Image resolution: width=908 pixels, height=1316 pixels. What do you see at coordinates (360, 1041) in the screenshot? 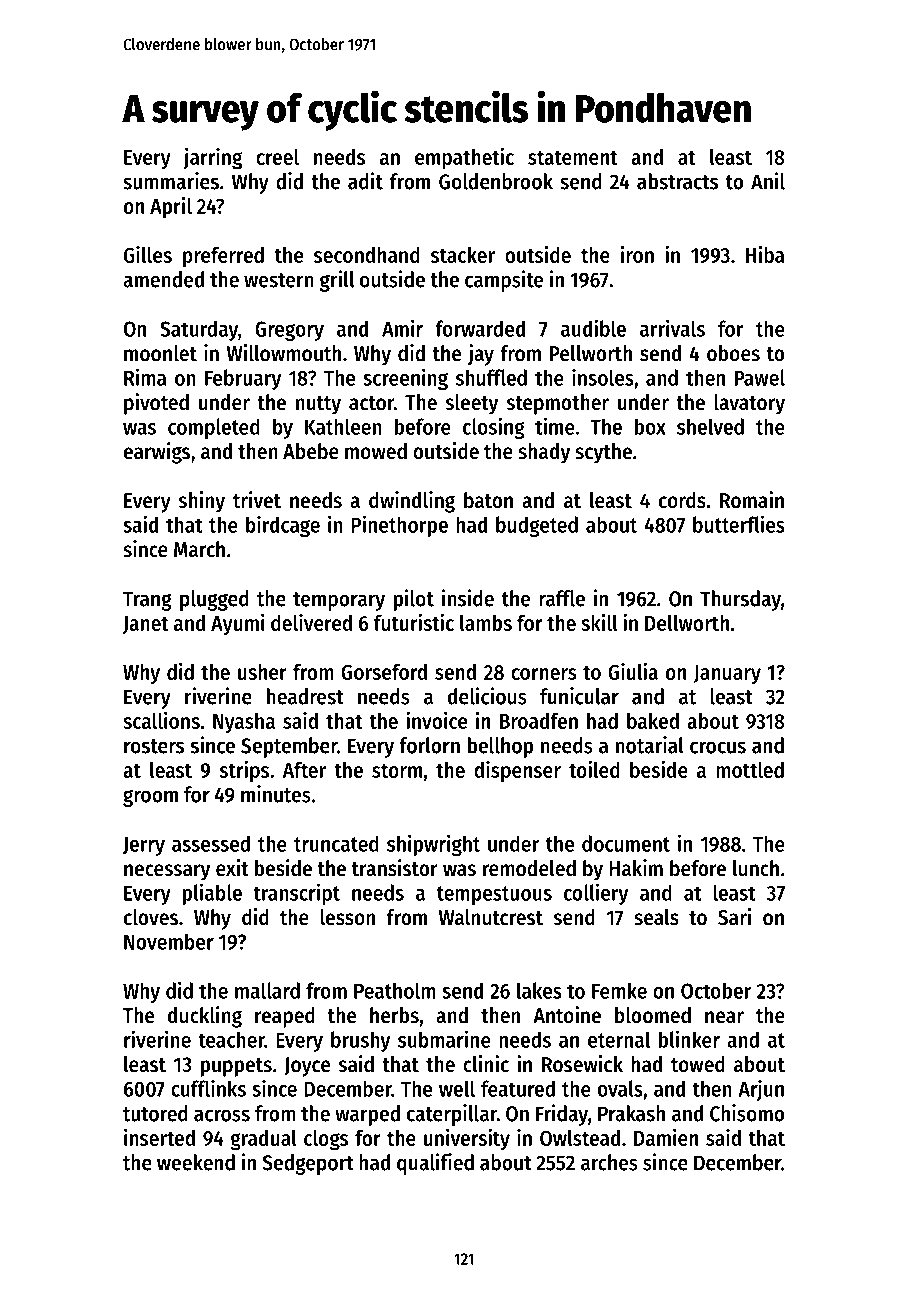
I see `brushy` at bounding box center [360, 1041].
